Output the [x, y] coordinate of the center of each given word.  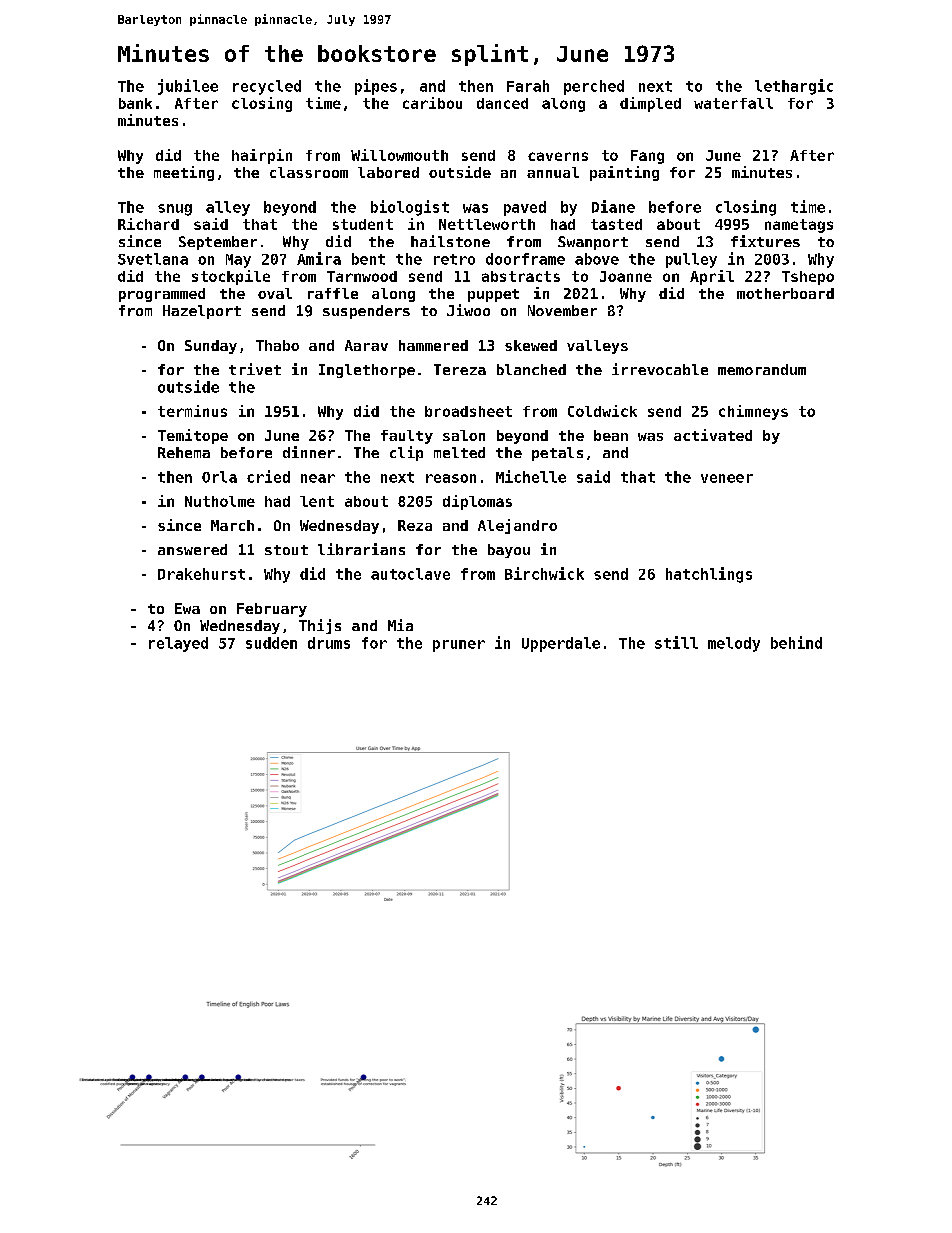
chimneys [753, 412]
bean [611, 435]
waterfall [733, 103]
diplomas [477, 502]
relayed [178, 644]
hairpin [262, 156]
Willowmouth [399, 155]
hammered [433, 345]
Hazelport [202, 312]
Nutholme [220, 501]
